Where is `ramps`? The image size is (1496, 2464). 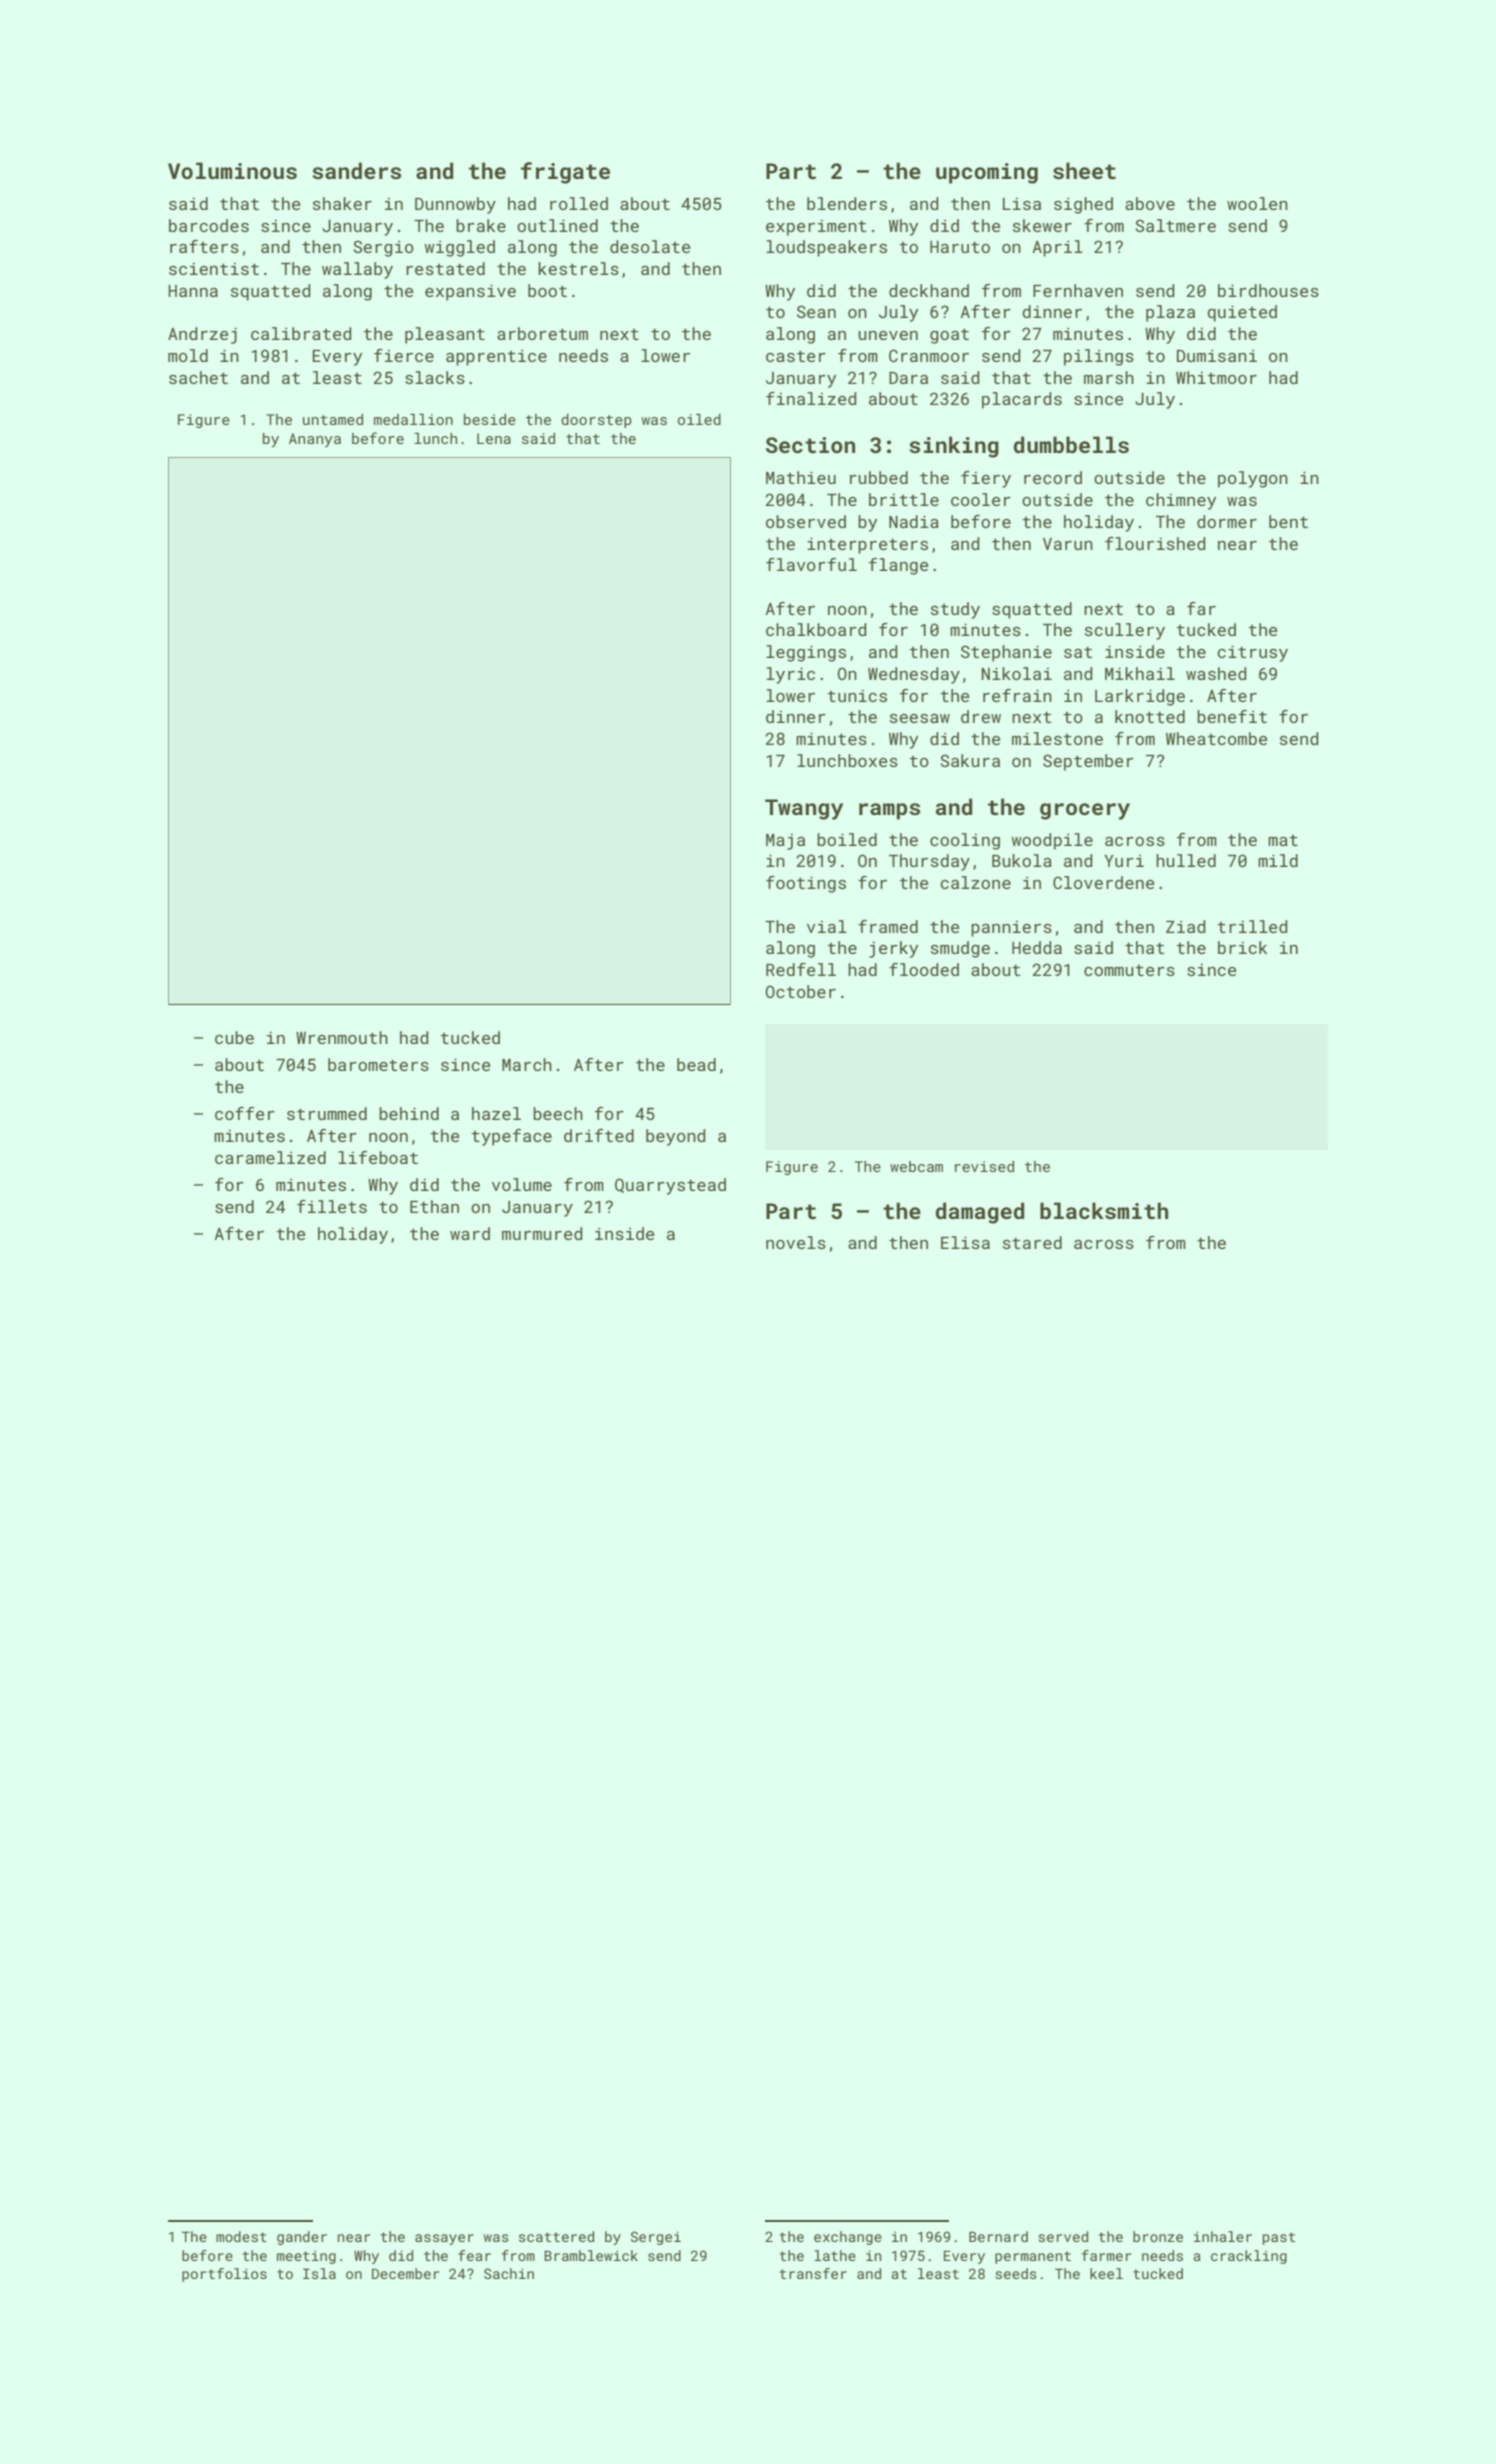 ramps is located at coordinates (889, 811).
